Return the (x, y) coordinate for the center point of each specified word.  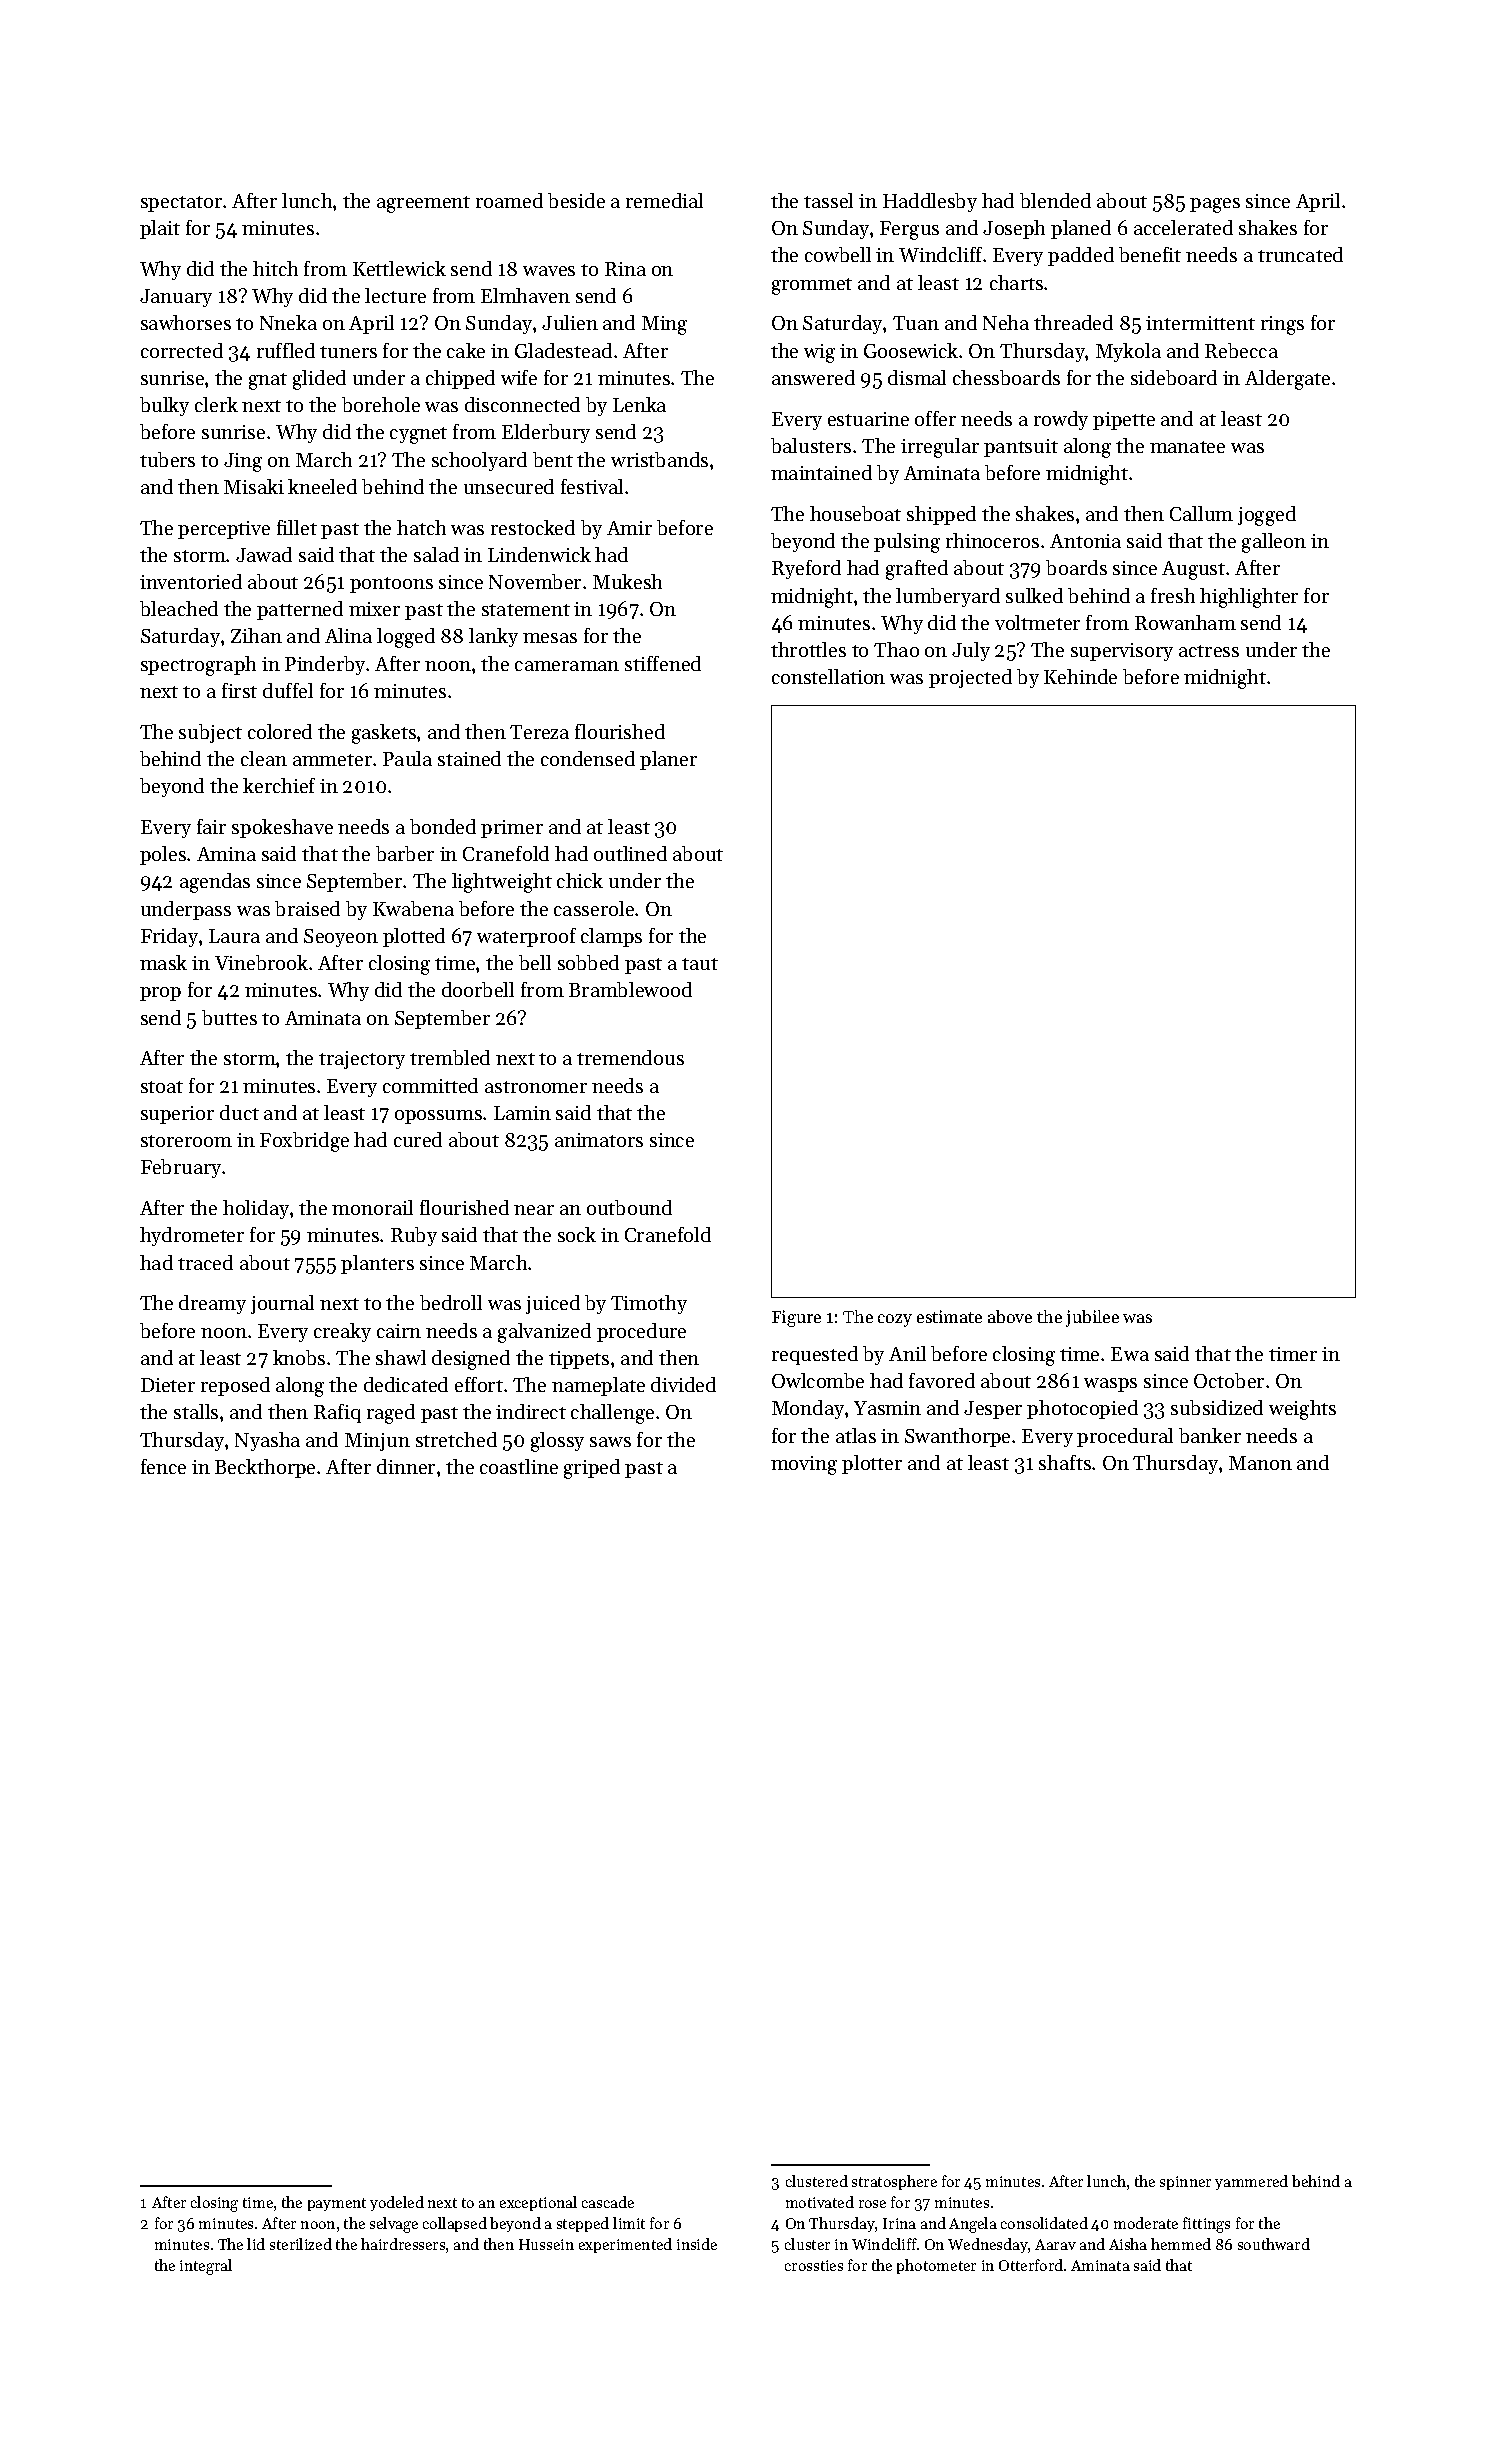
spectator (181, 204)
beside (576, 200)
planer (668, 760)
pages (1215, 205)
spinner (1185, 2183)
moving (804, 1465)
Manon (1260, 1463)
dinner (406, 1466)
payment (337, 2204)
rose (872, 2204)
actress (1209, 651)
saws (610, 1442)
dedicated (406, 1384)
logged (406, 638)
